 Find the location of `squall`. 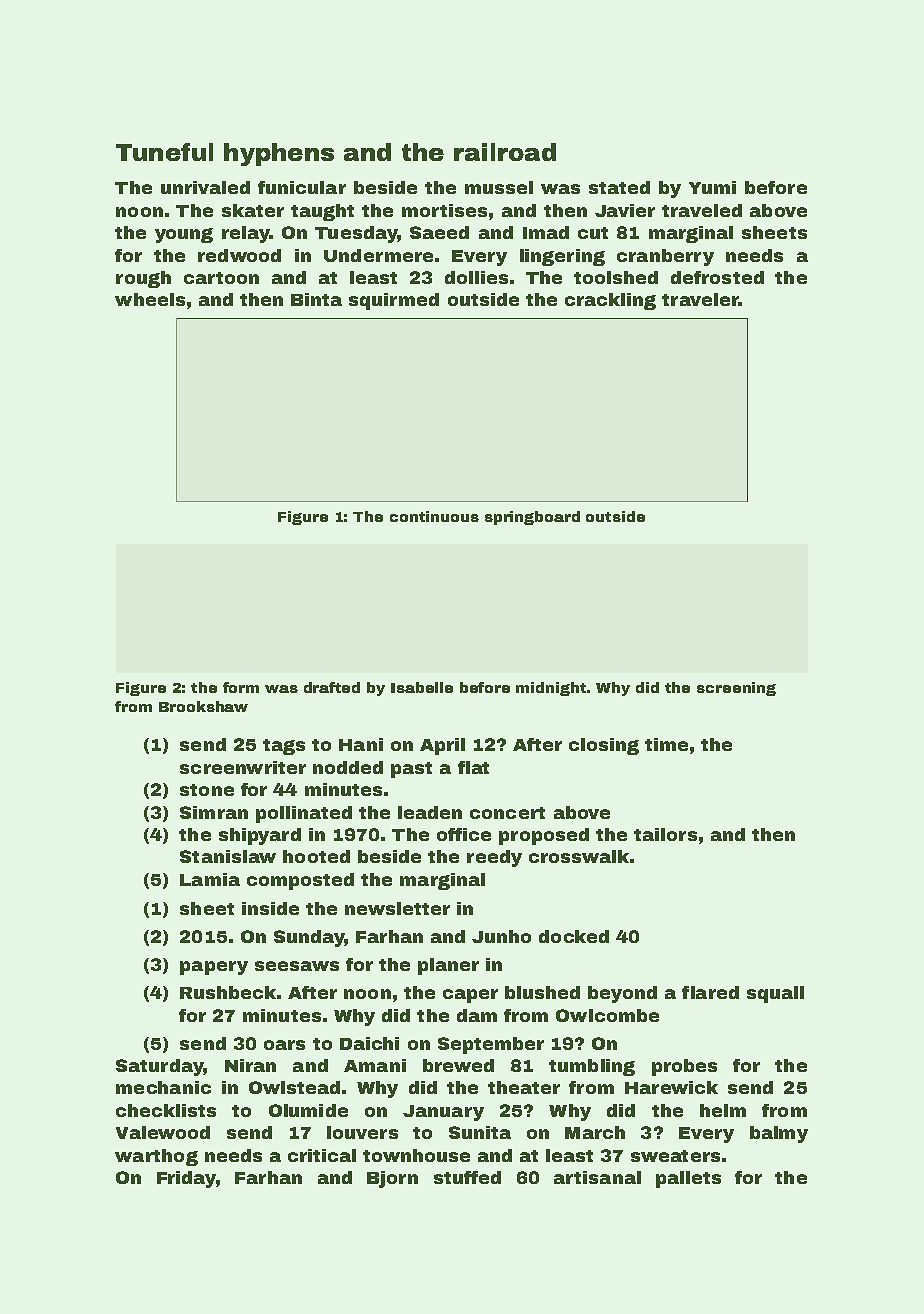

squall is located at coordinates (775, 994).
